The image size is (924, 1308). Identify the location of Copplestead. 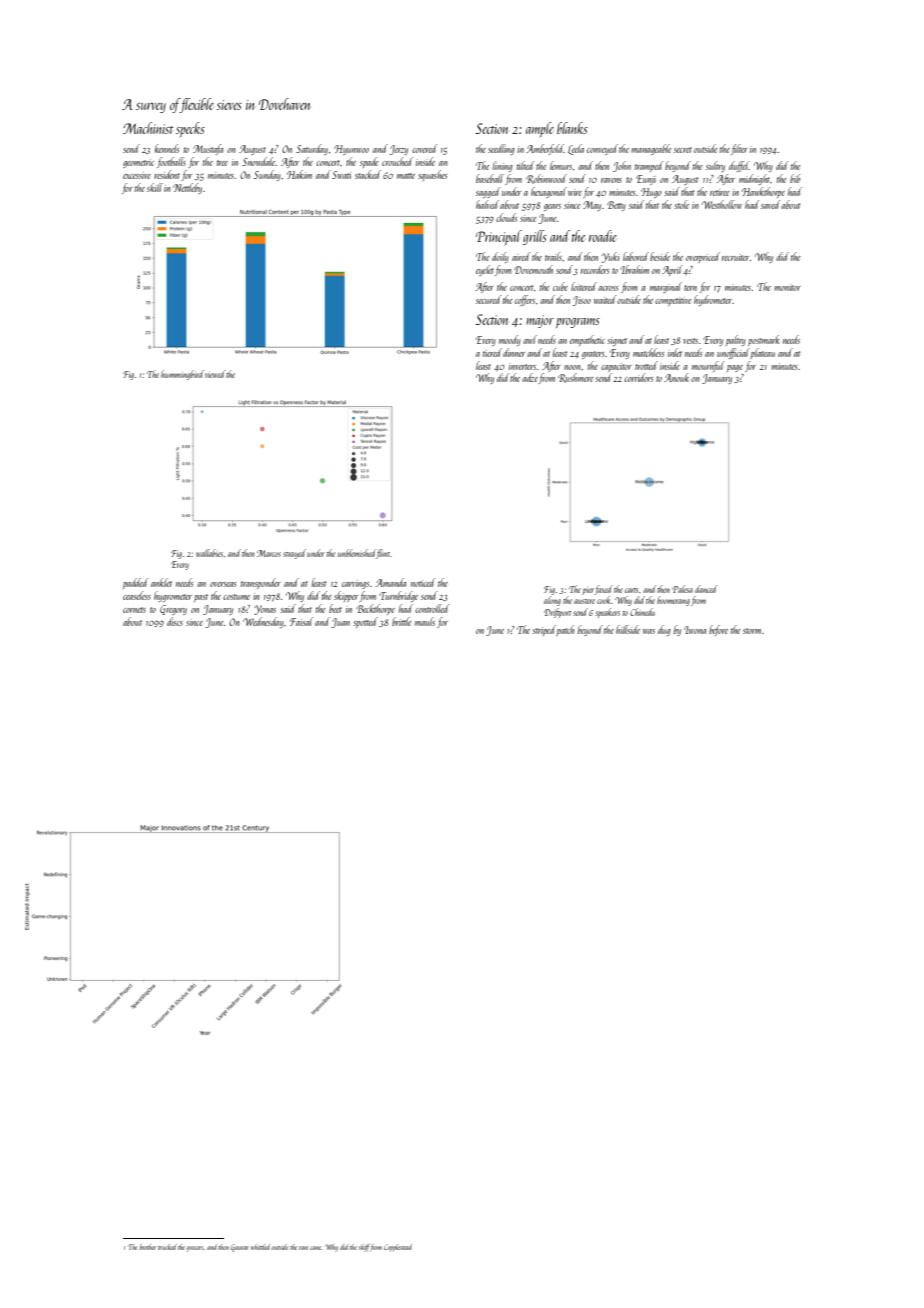
(398, 1247).
